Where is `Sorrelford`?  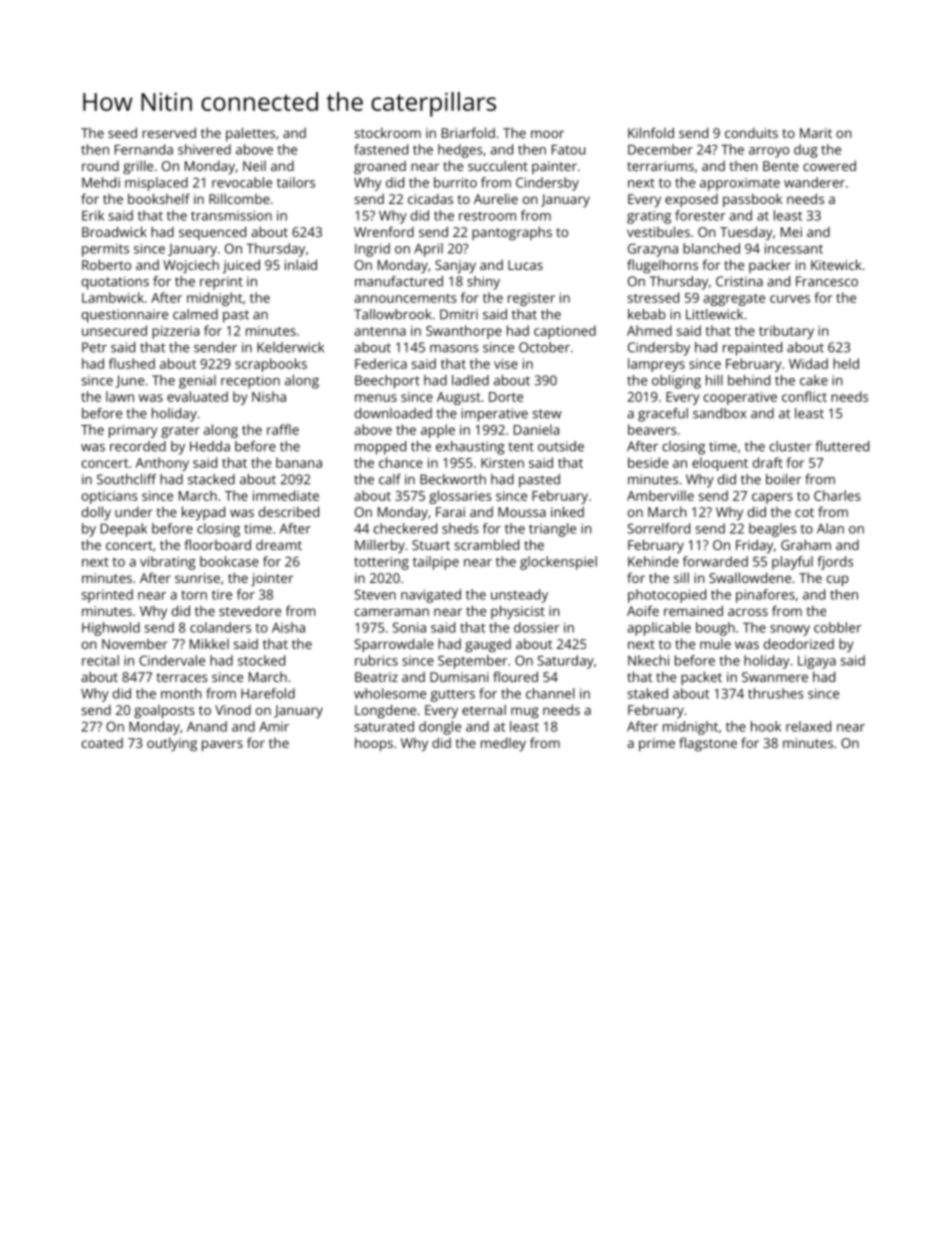
Sorrelford is located at coordinates (658, 528).
